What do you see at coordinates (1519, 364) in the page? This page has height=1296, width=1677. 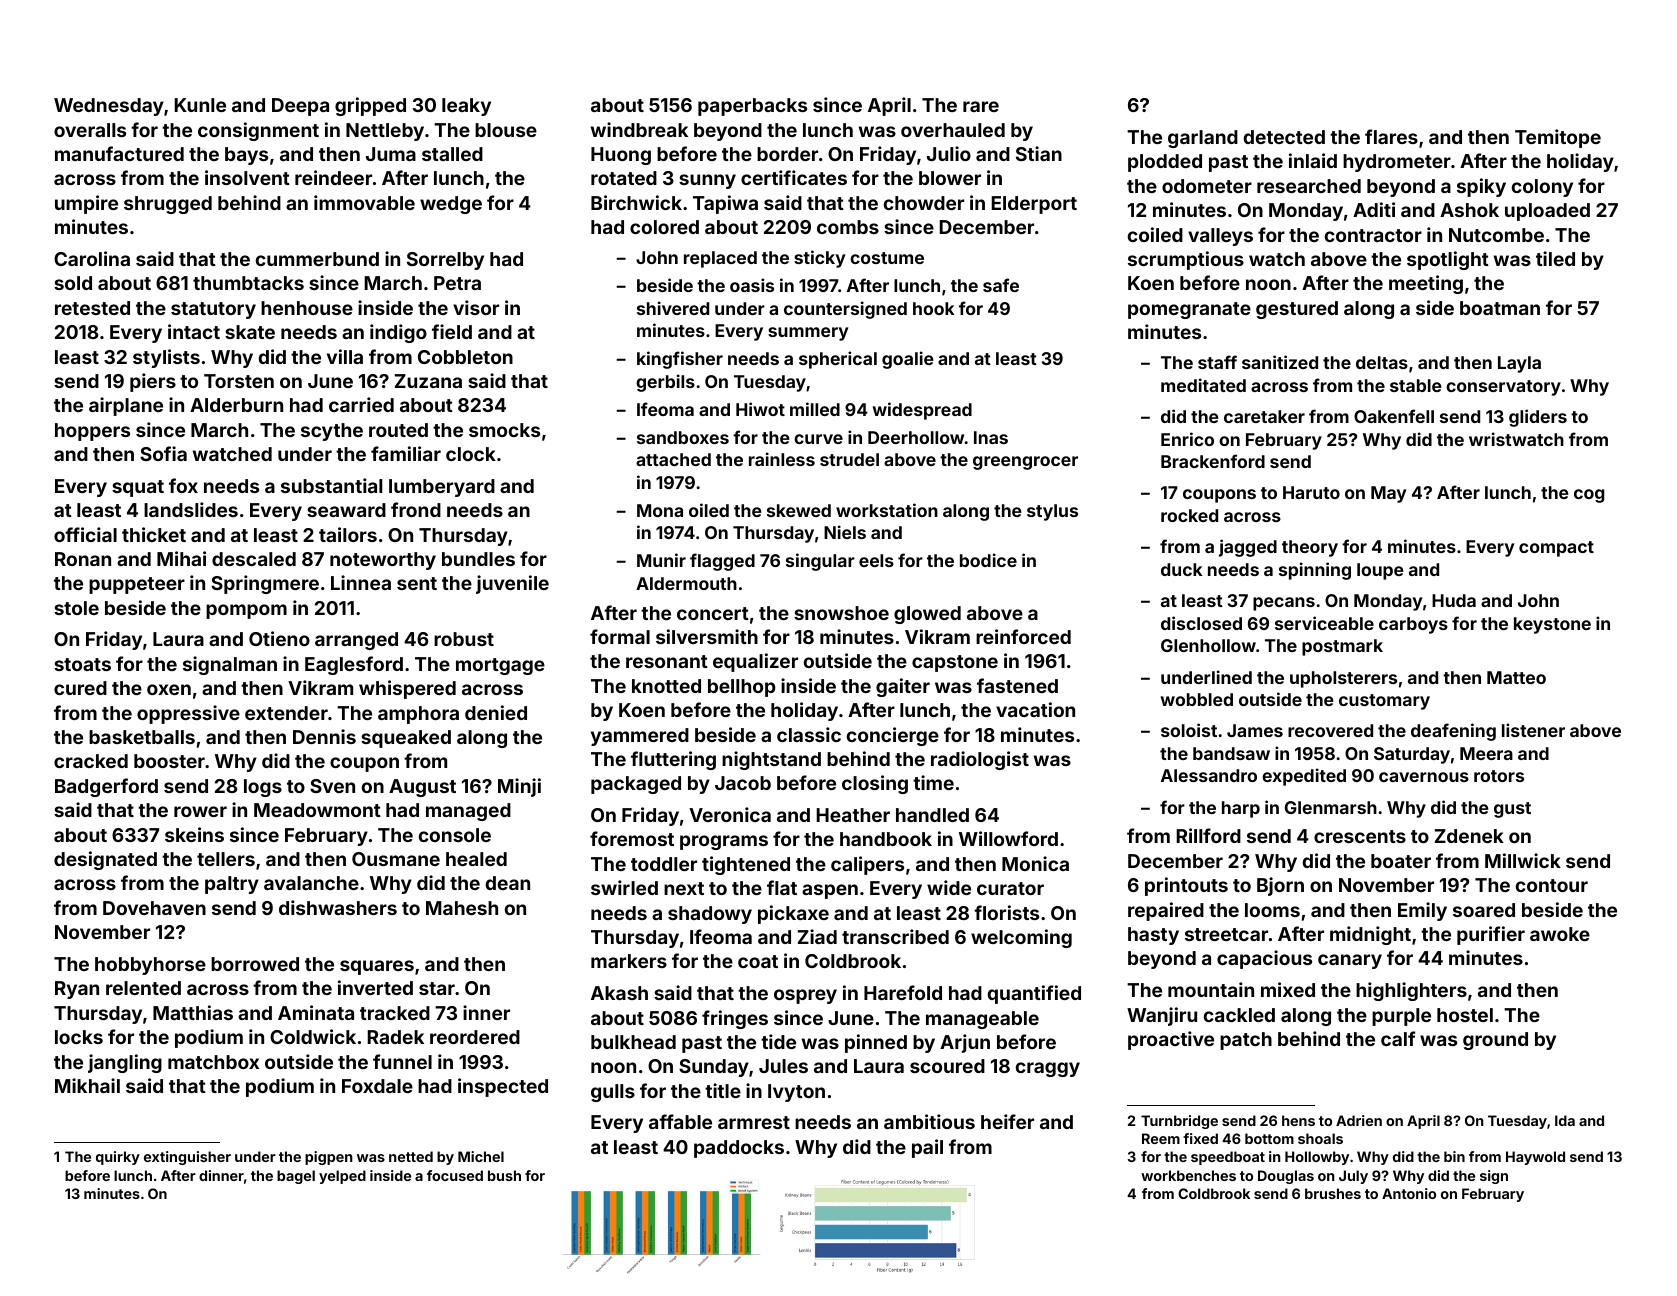 I see `Layla` at bounding box center [1519, 364].
